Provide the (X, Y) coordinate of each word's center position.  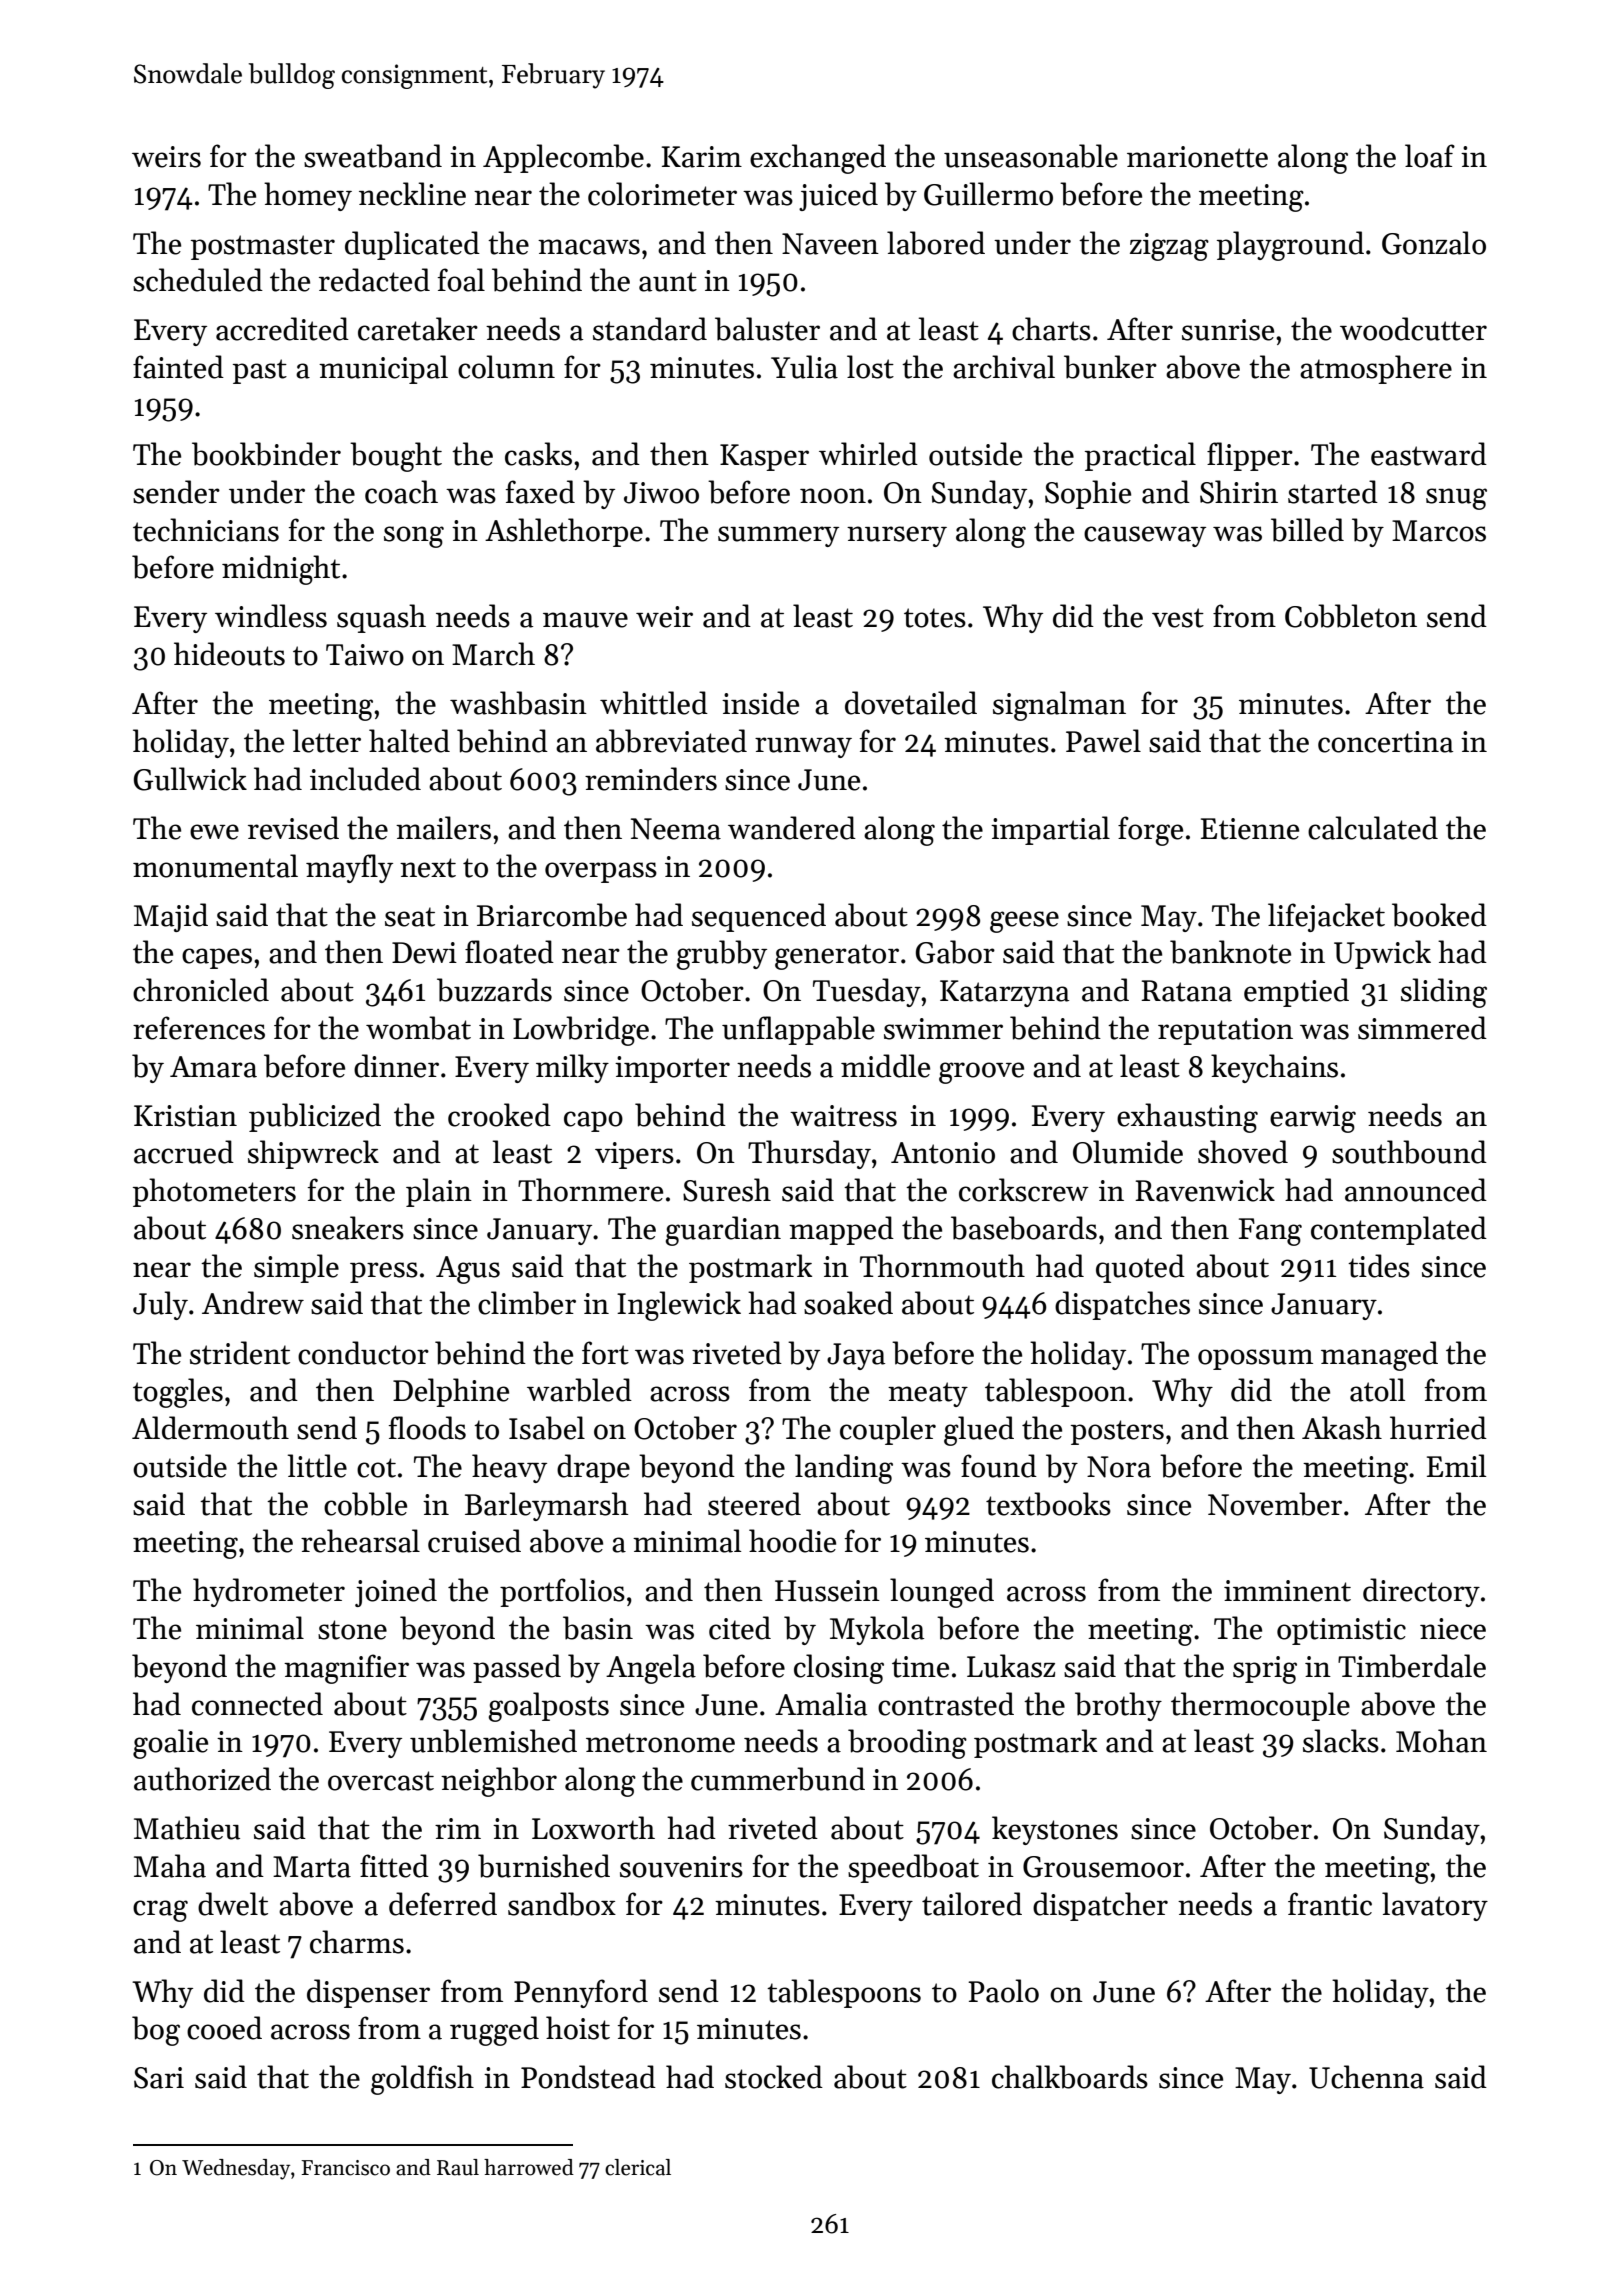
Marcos (1439, 531)
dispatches (1122, 1305)
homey (308, 196)
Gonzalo (1434, 243)
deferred (443, 1904)
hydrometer (269, 1592)
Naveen (830, 244)
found (999, 1466)
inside (760, 703)
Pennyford (581, 1993)
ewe (214, 832)
